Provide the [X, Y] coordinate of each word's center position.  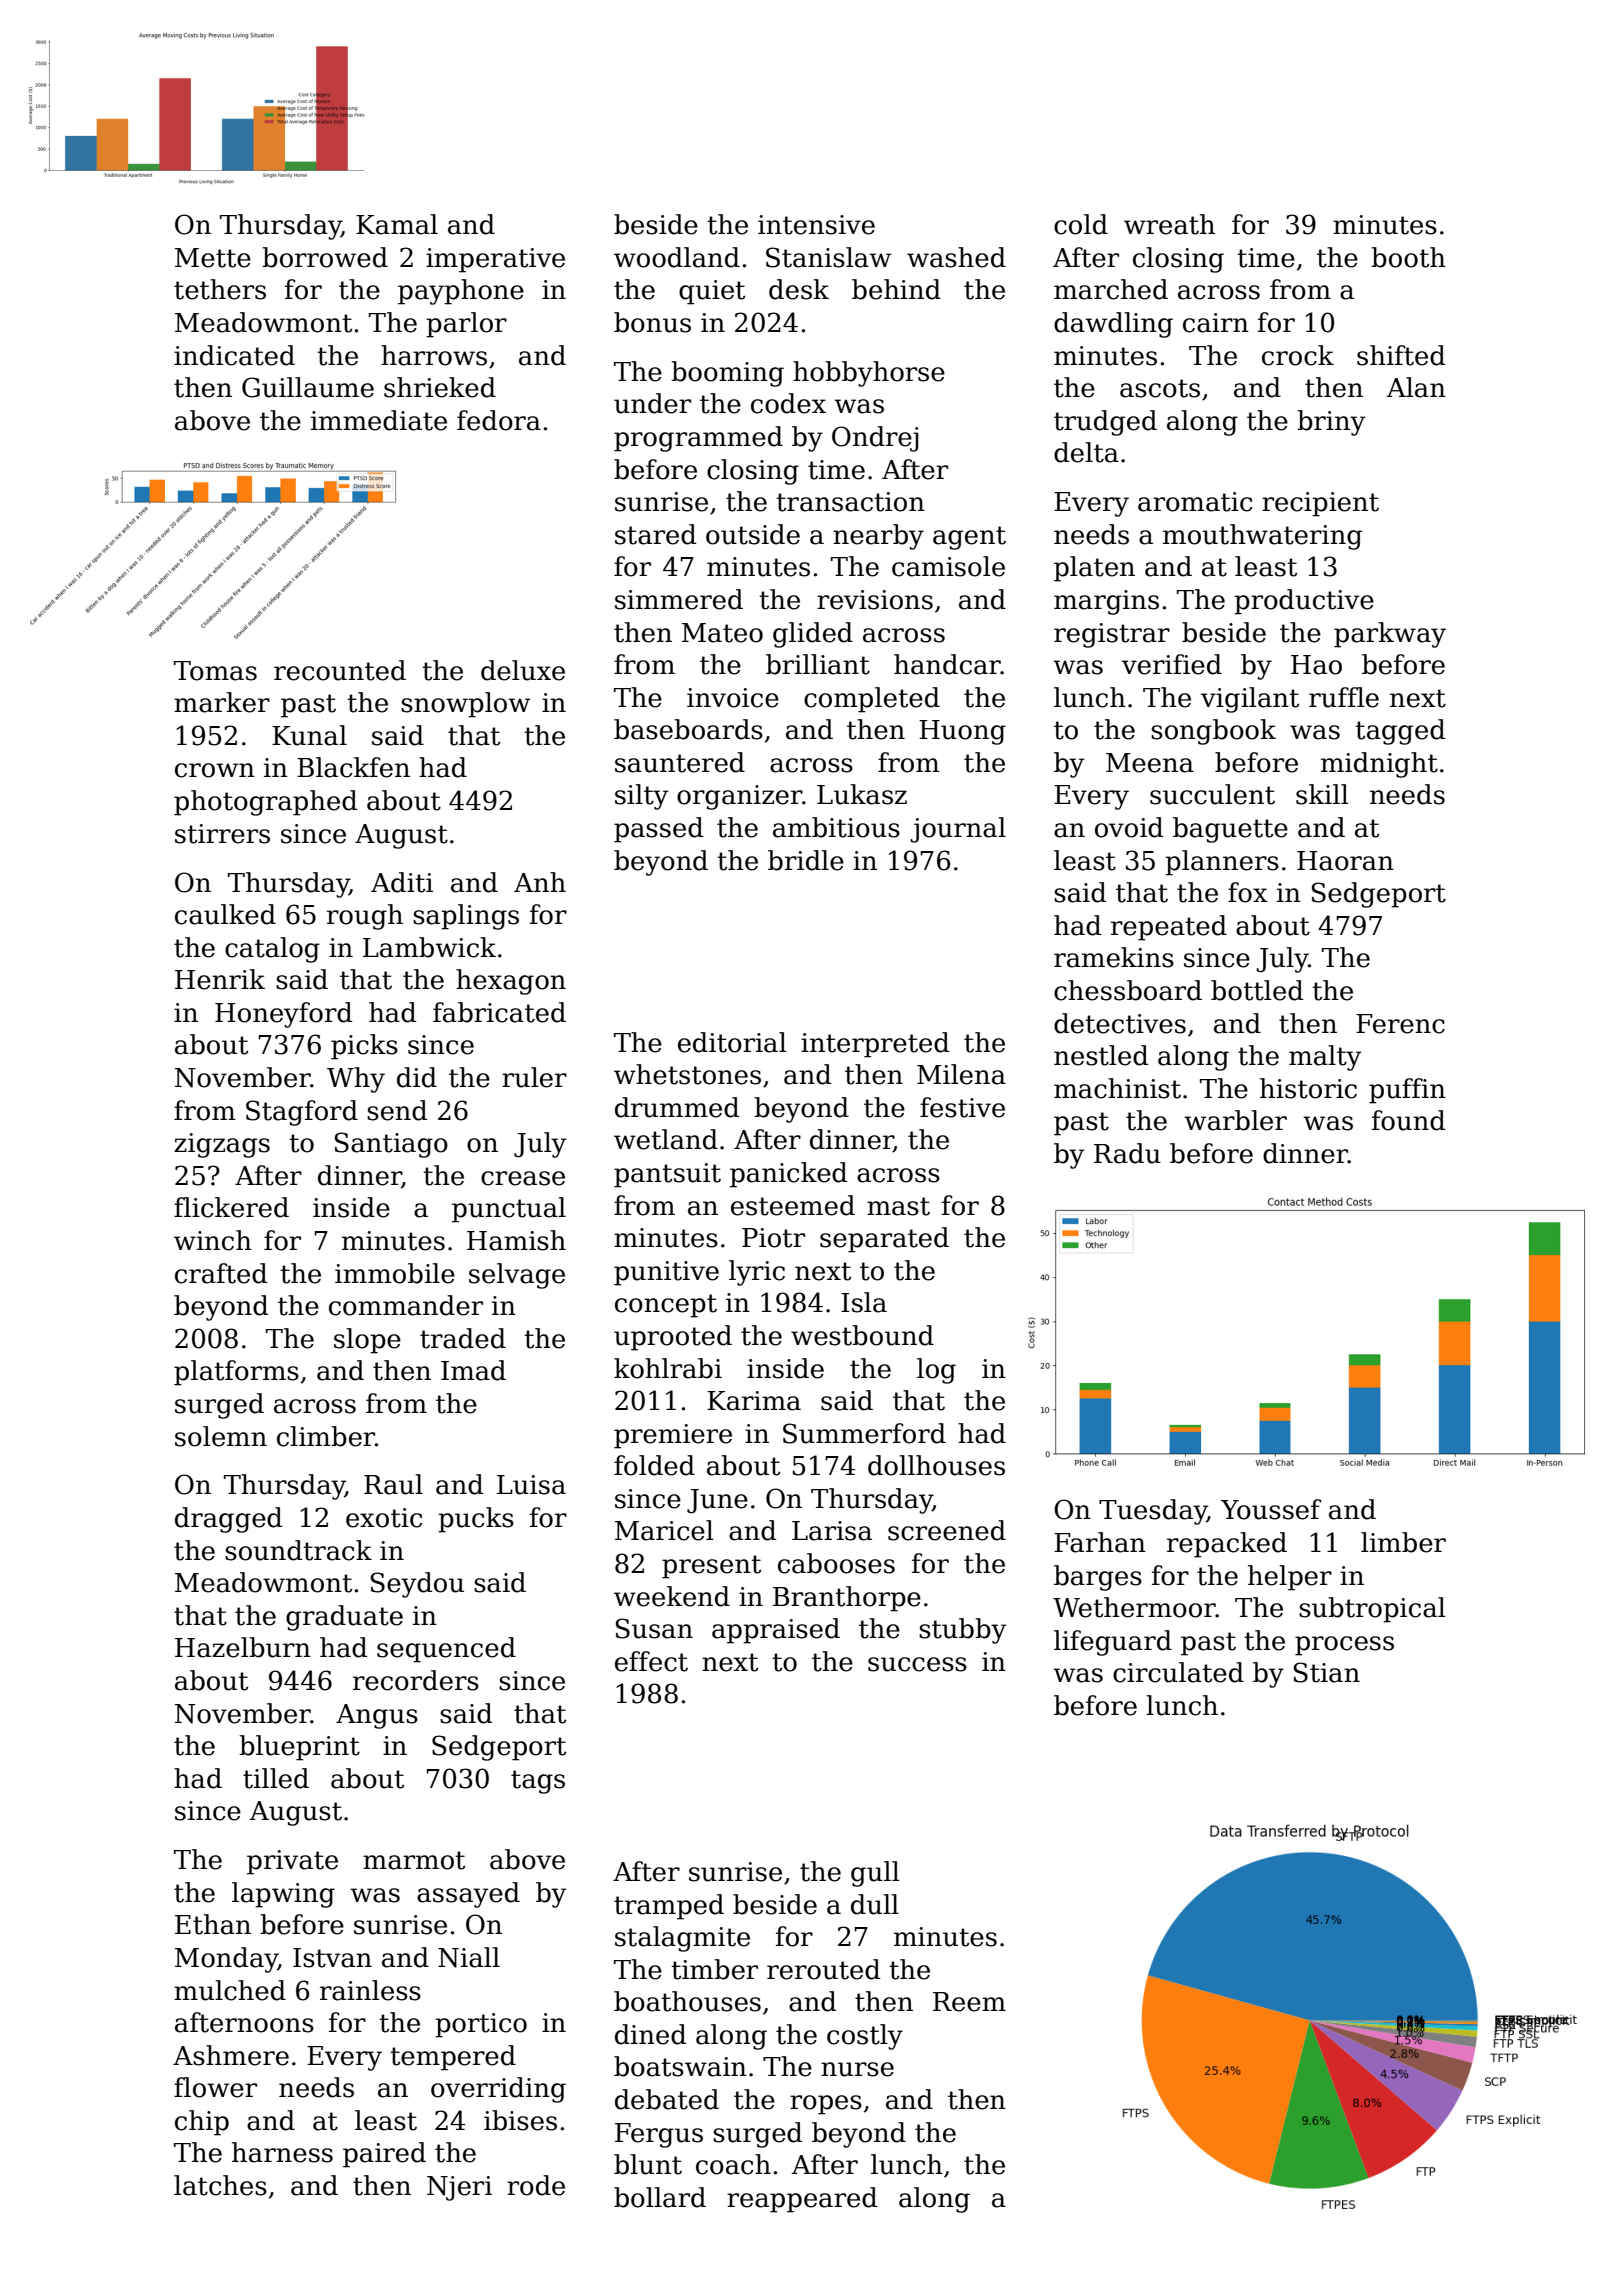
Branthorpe [847, 1599]
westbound [862, 1335]
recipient [1320, 504]
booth [1408, 257]
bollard [660, 2197]
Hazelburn [243, 1647]
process [1344, 1646]
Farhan [1100, 1542]
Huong [962, 732]
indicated [234, 355]
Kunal [309, 735]
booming [727, 374]
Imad [473, 1370]
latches [220, 2185]
